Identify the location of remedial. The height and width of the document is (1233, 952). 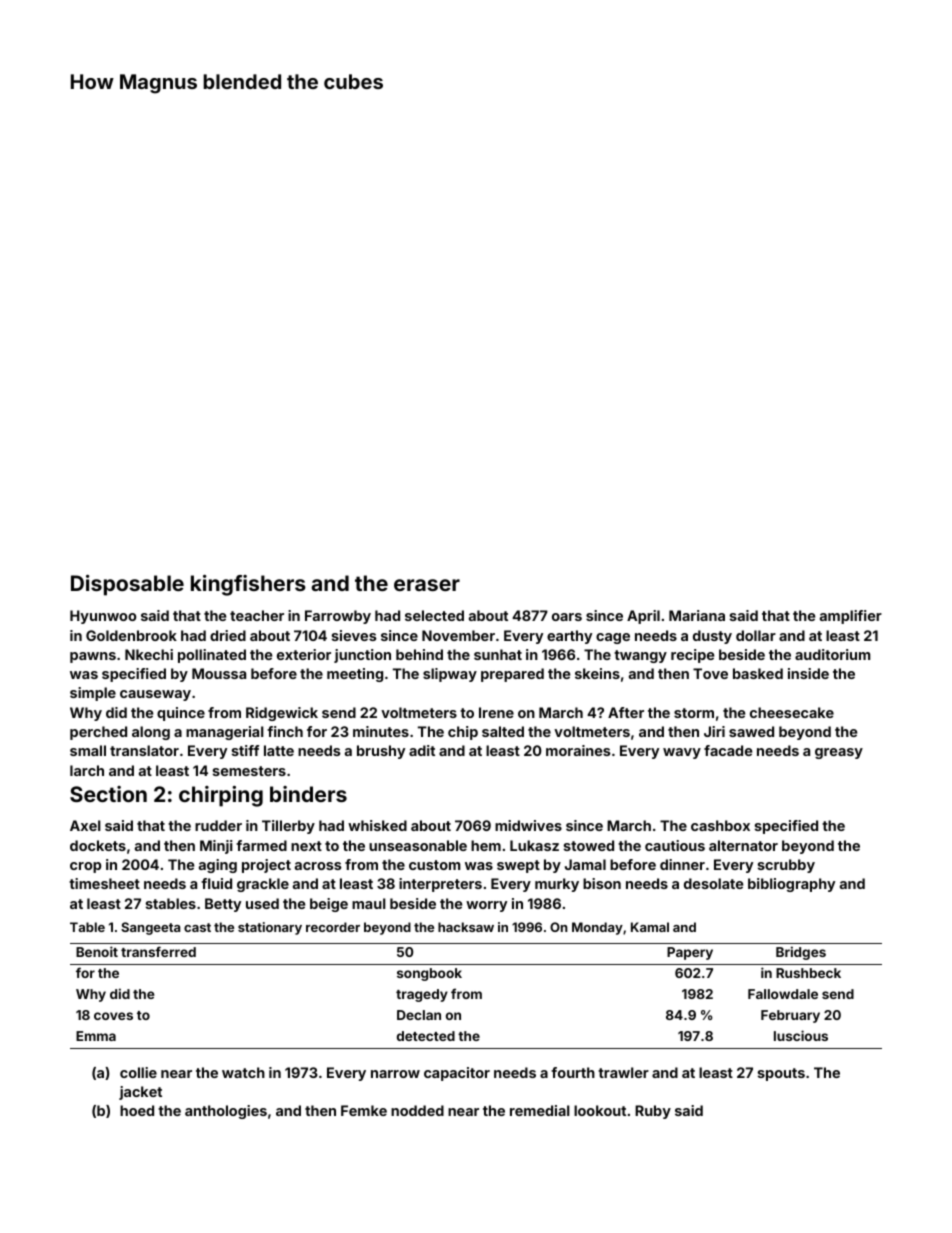
(540, 1110).
